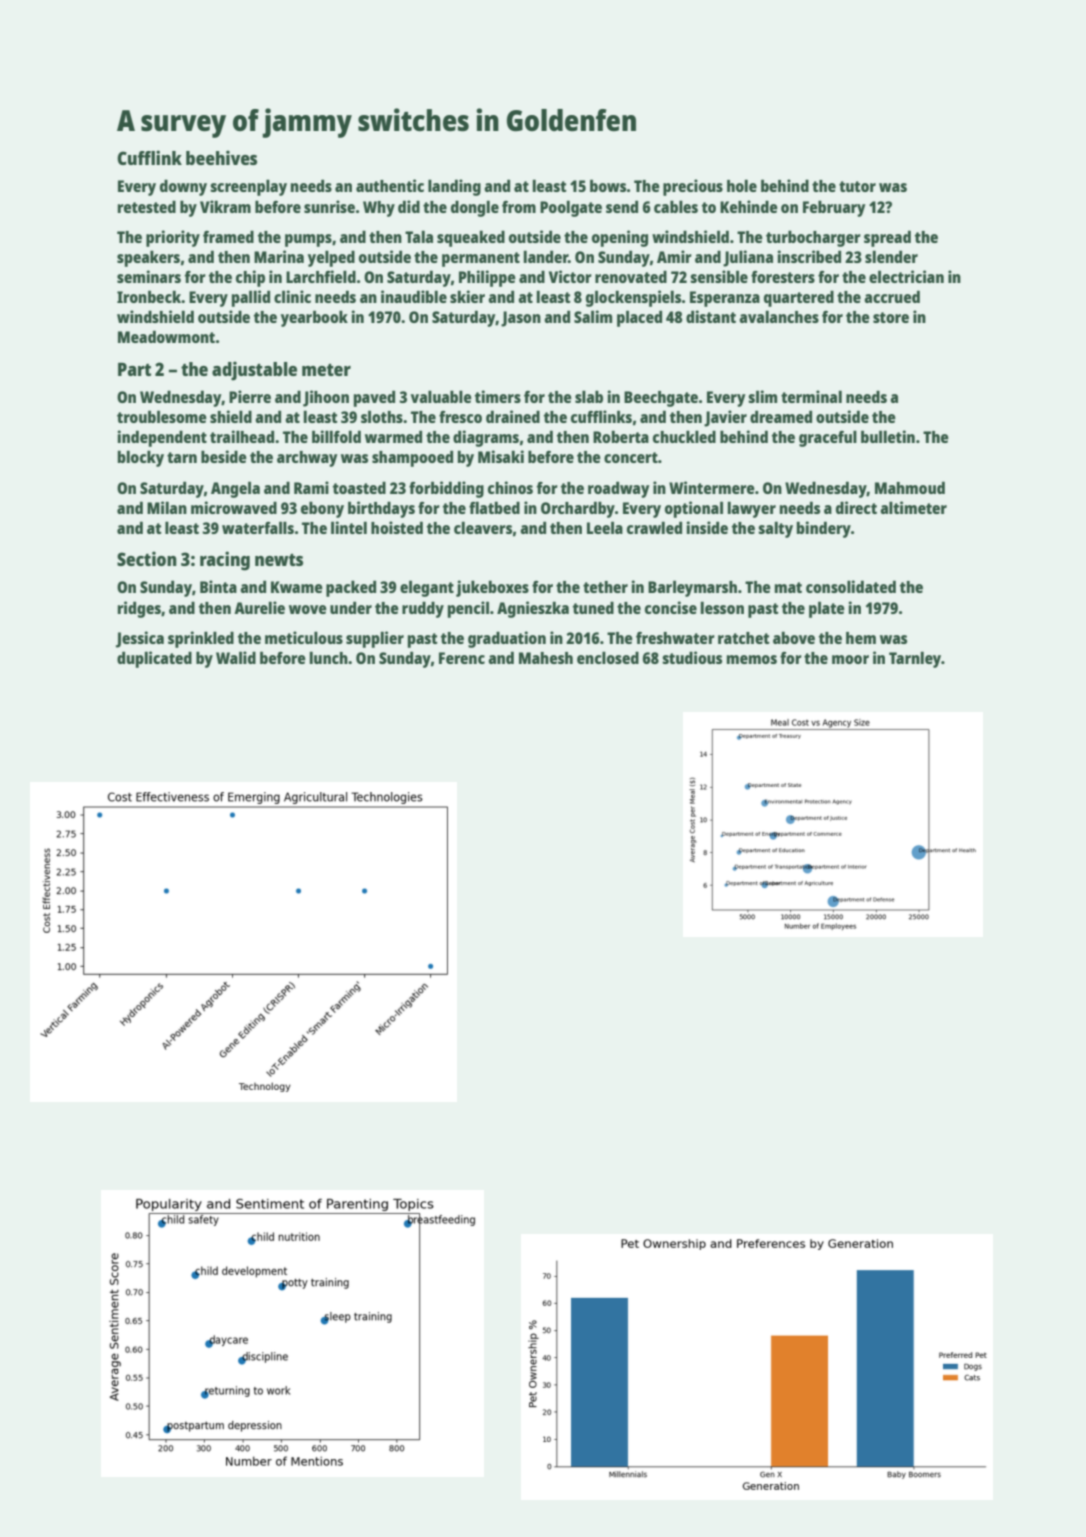 This screenshot has width=1086, height=1537. Describe the element at coordinates (454, 187) in the screenshot. I see `landing` at that location.
